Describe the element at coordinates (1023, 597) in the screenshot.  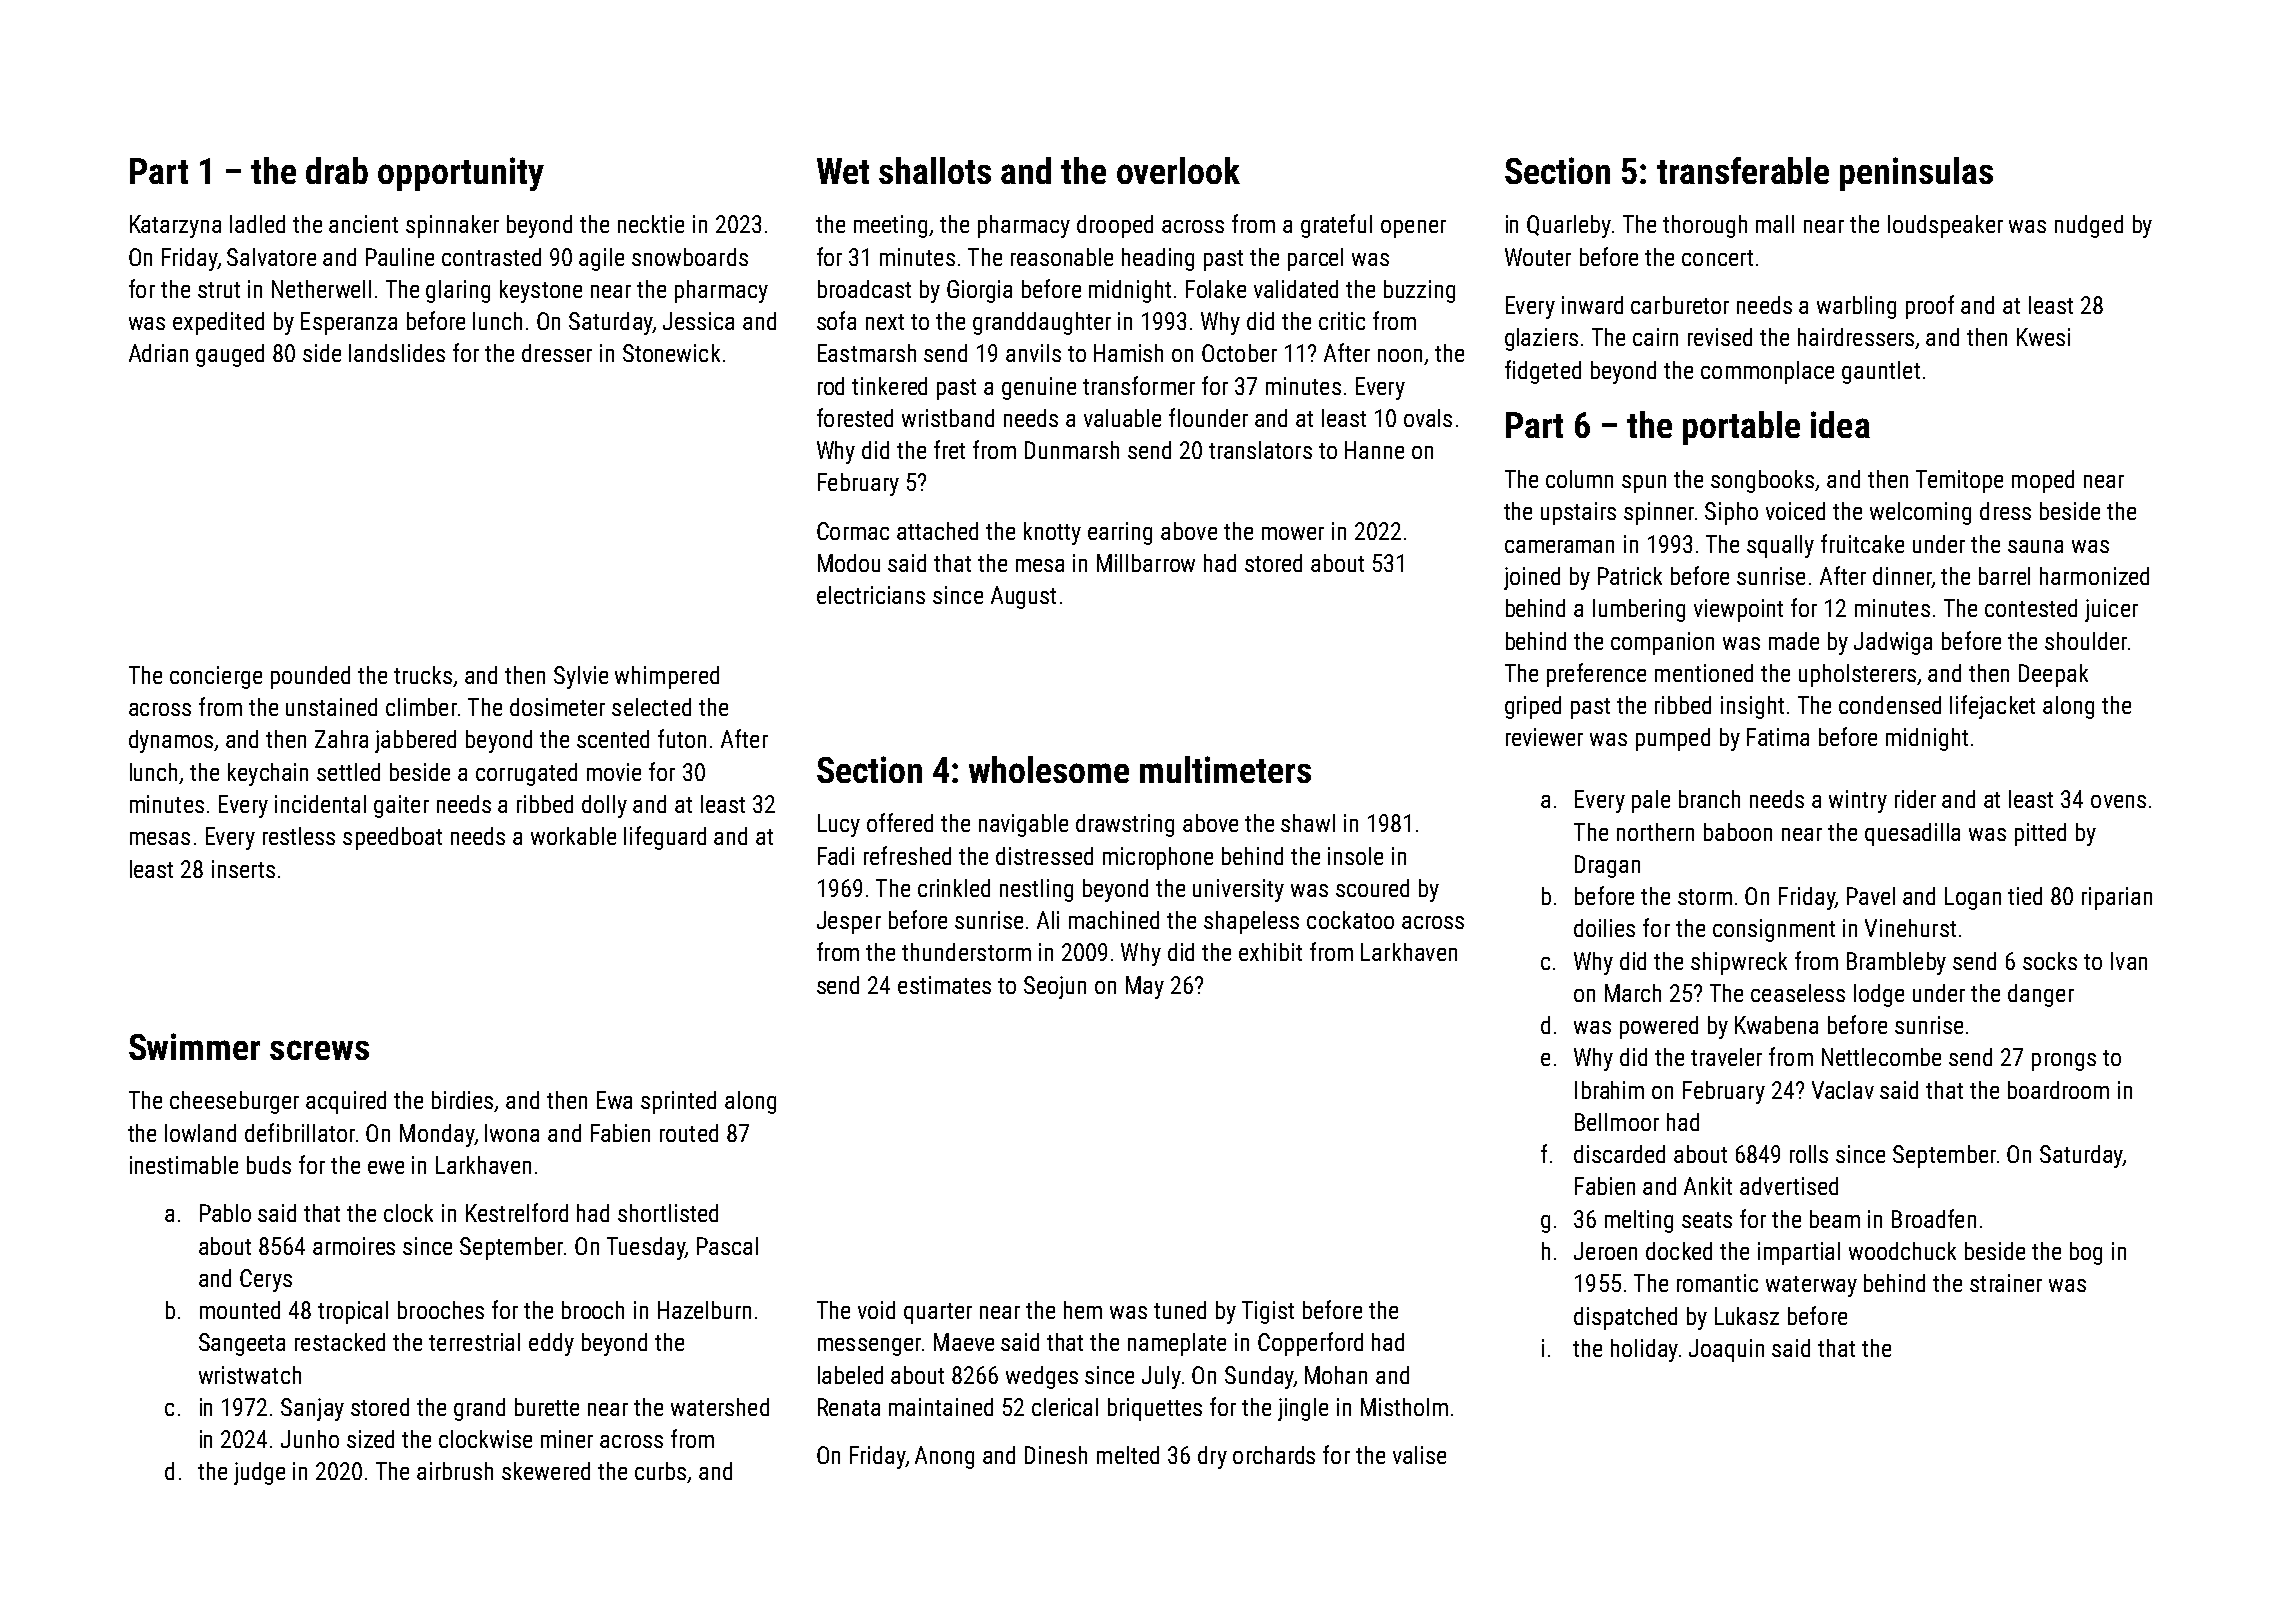
I see `August` at that location.
